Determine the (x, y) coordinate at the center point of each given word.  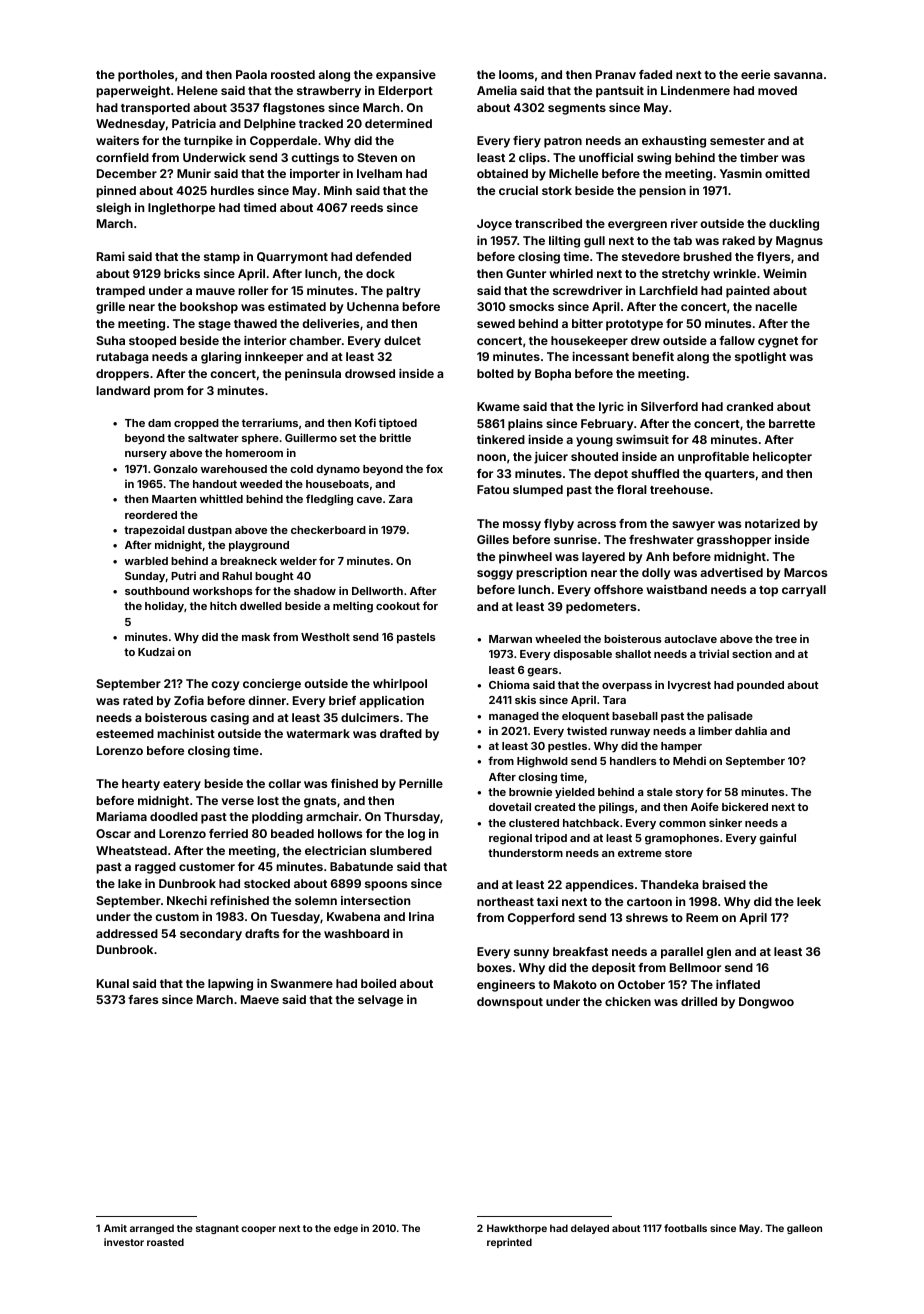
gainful (777, 839)
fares (143, 999)
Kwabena (353, 916)
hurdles (232, 190)
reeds (367, 207)
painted (748, 292)
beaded (292, 833)
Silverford (669, 406)
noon (491, 457)
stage (214, 325)
